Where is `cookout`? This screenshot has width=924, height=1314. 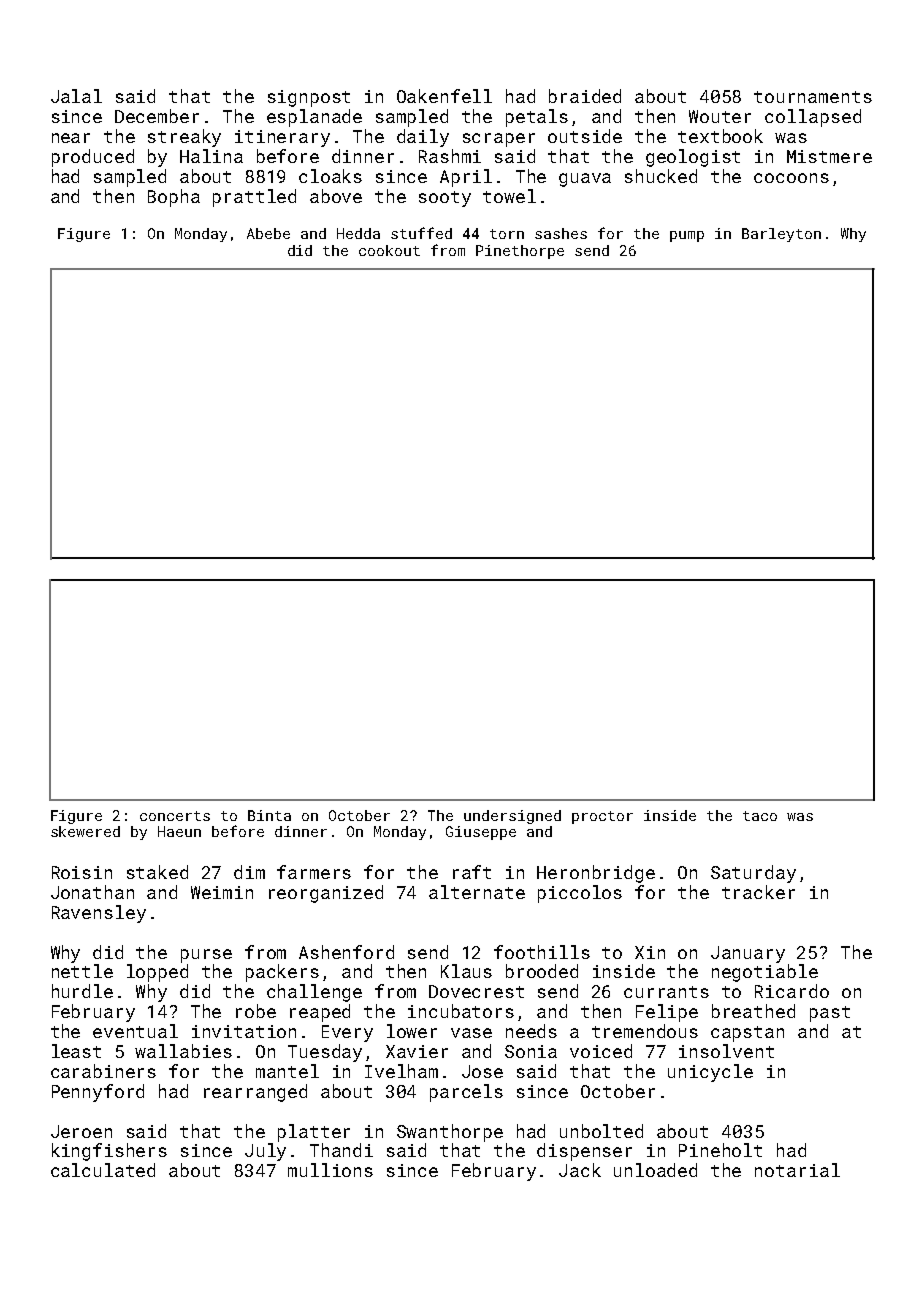
cookout is located at coordinates (389, 250).
